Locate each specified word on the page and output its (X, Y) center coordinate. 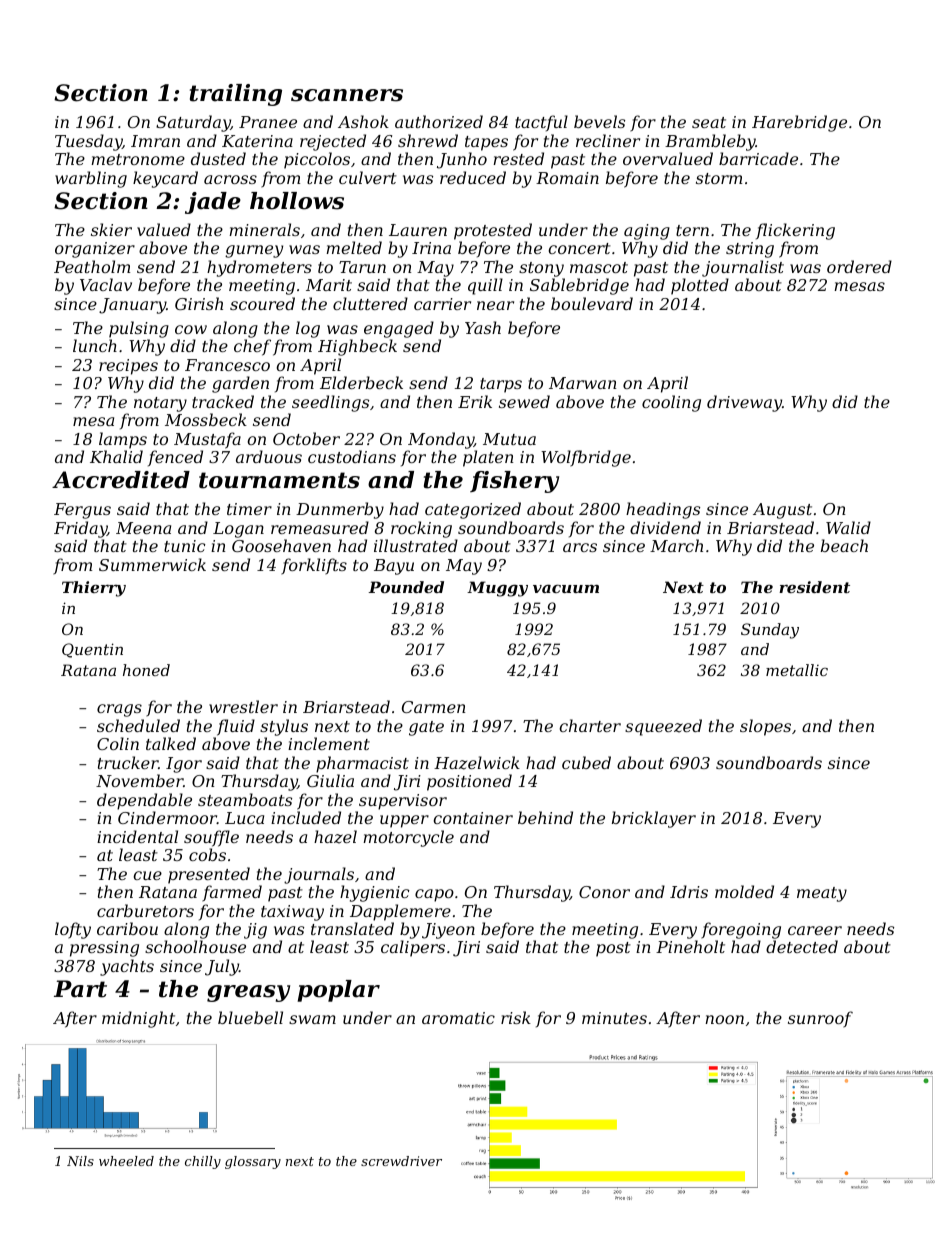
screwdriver (401, 1161)
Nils (80, 1161)
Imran (155, 141)
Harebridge (799, 123)
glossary (253, 1162)
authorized (439, 122)
